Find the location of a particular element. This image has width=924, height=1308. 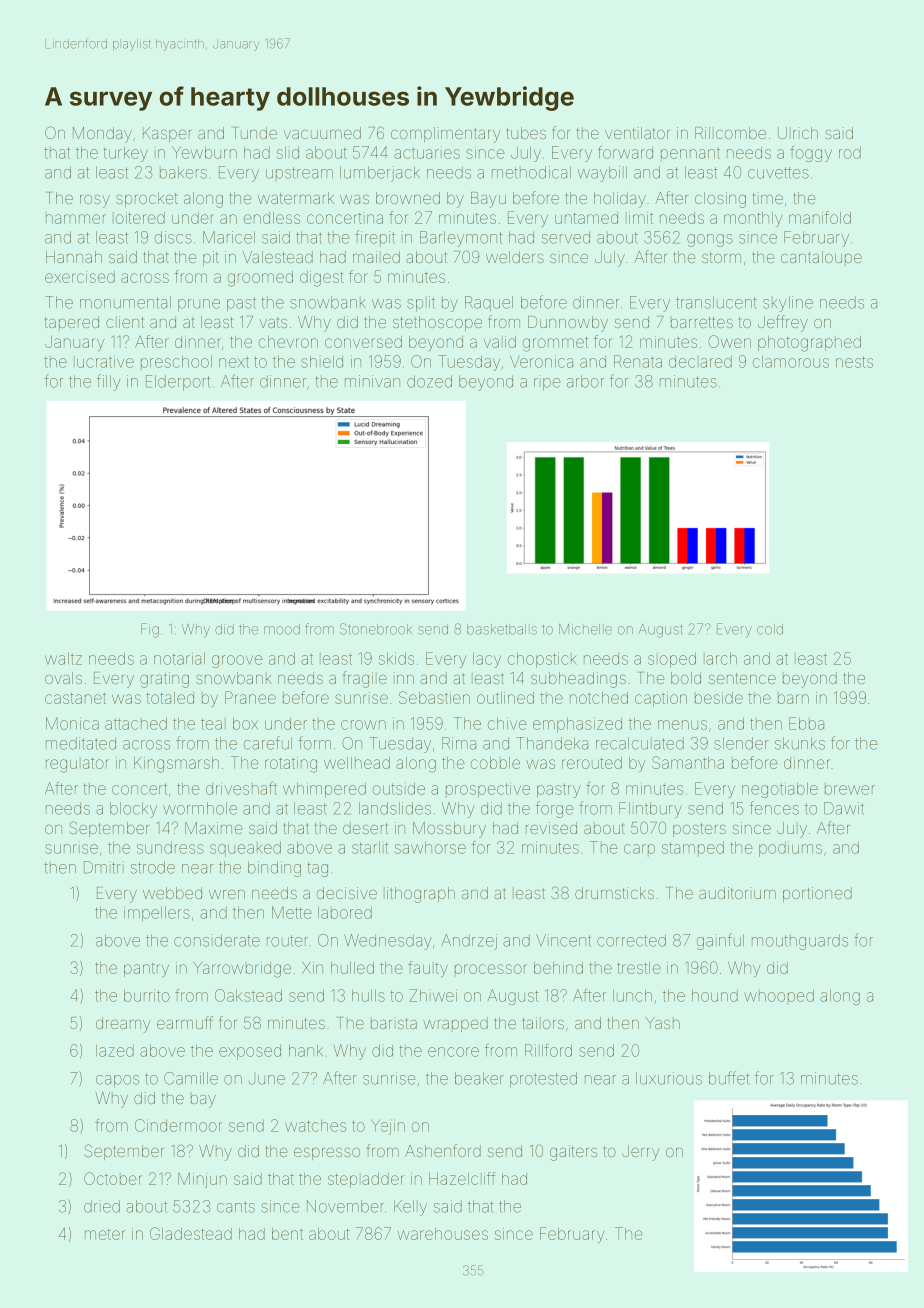

Kasper is located at coordinates (167, 134).
